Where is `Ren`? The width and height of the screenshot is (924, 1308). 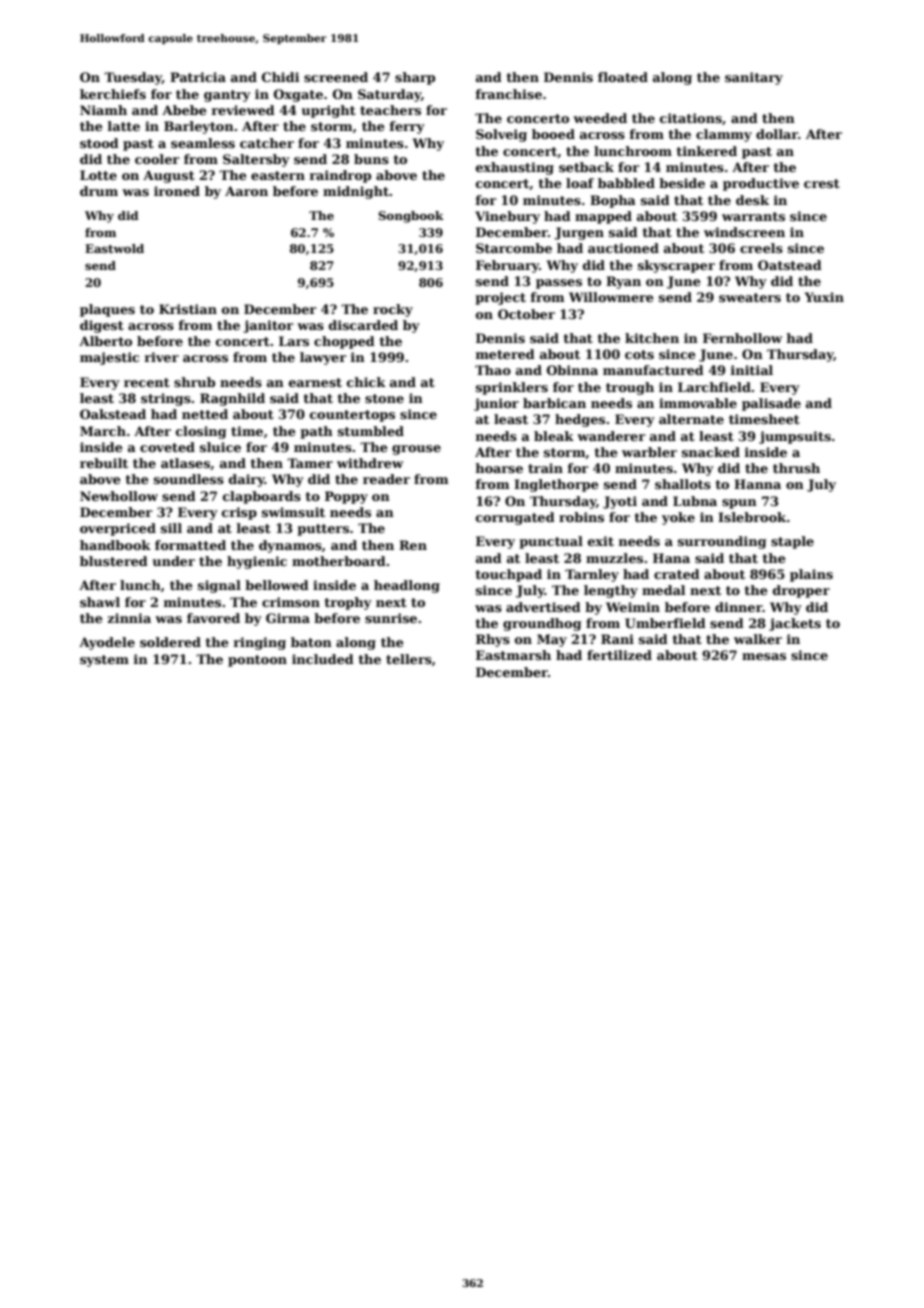 Ren is located at coordinates (413, 545).
